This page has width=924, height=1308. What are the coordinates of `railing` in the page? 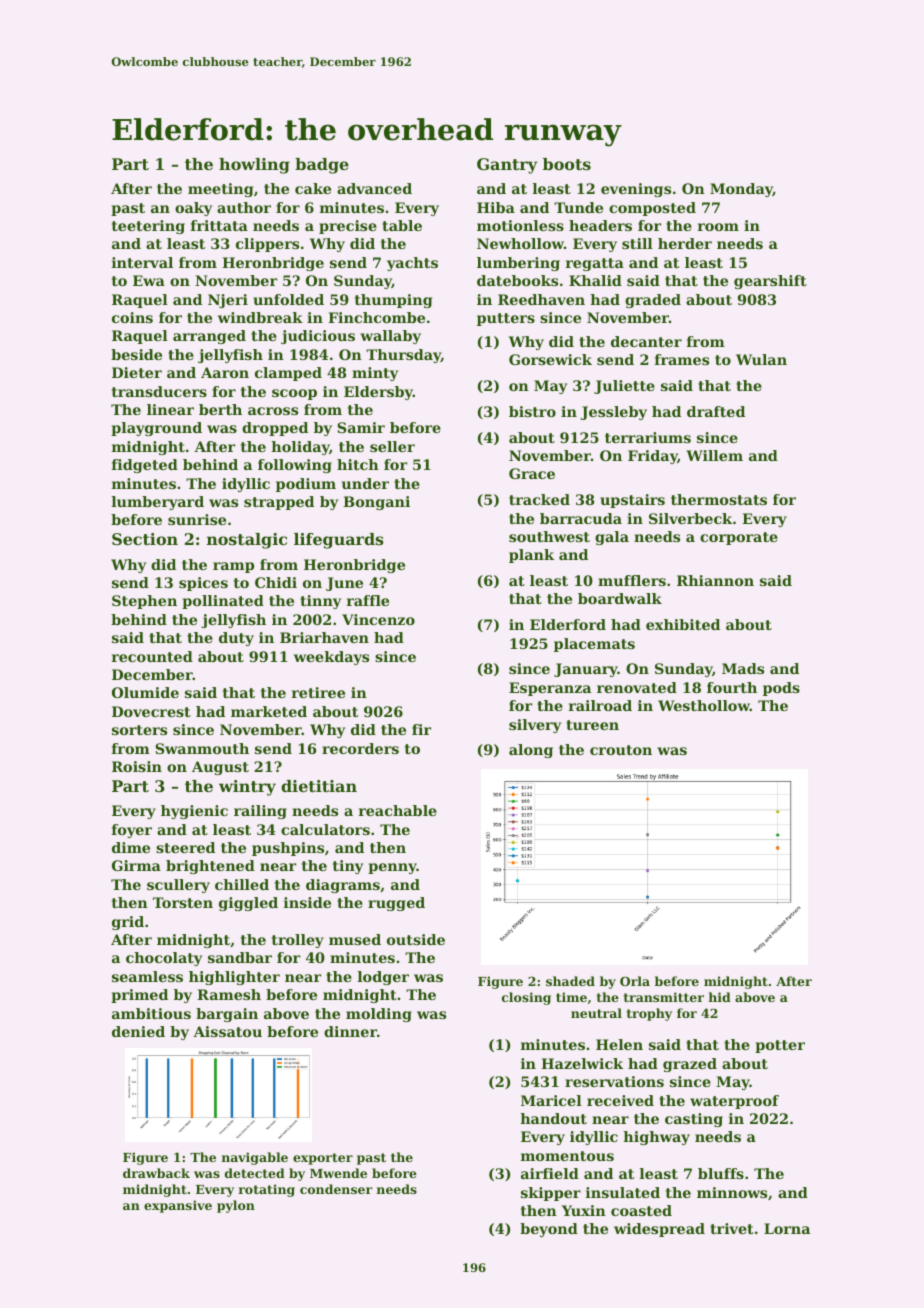 It's located at (260, 812).
